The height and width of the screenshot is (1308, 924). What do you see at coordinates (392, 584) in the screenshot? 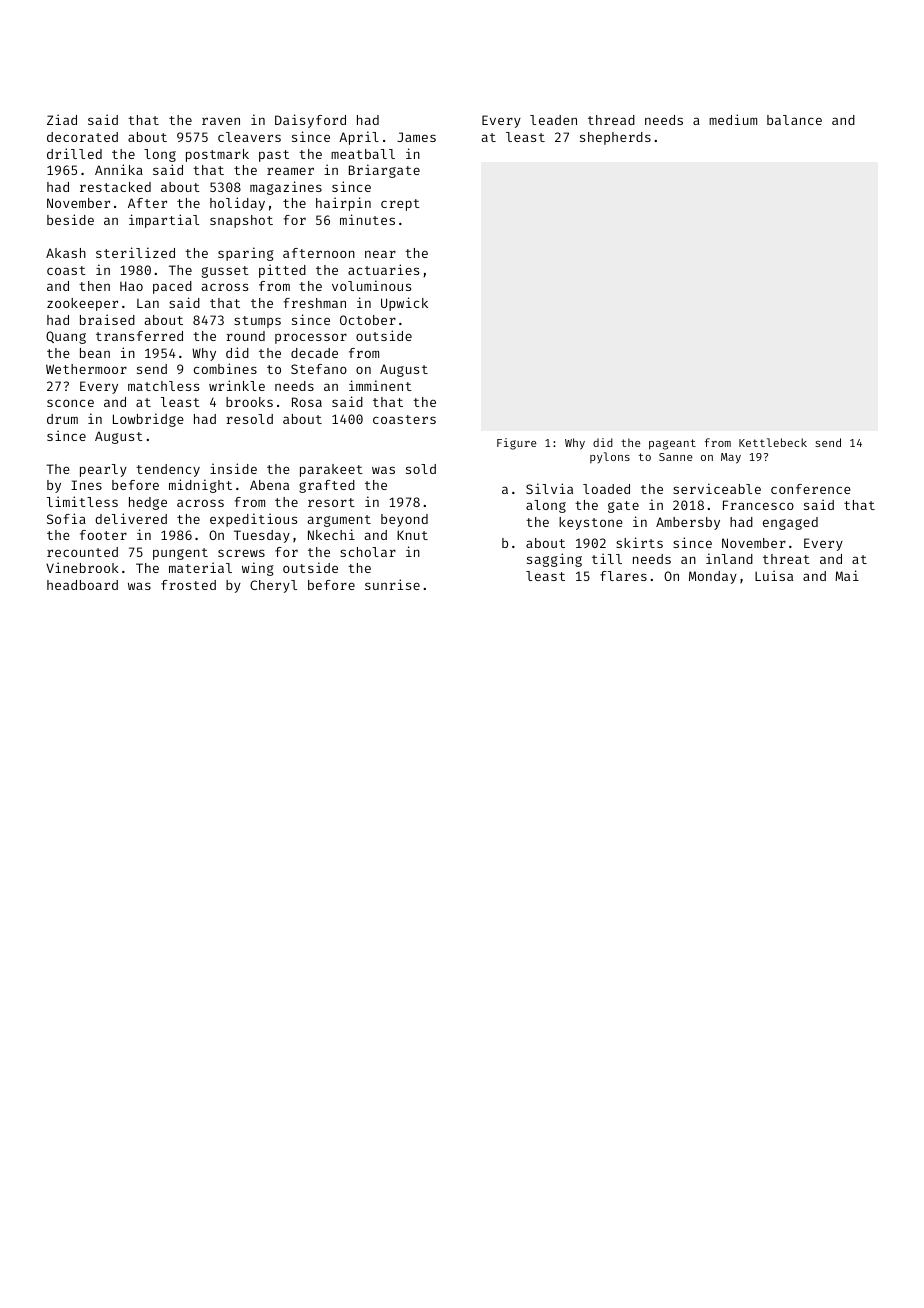
I see `sunrise` at bounding box center [392, 584].
